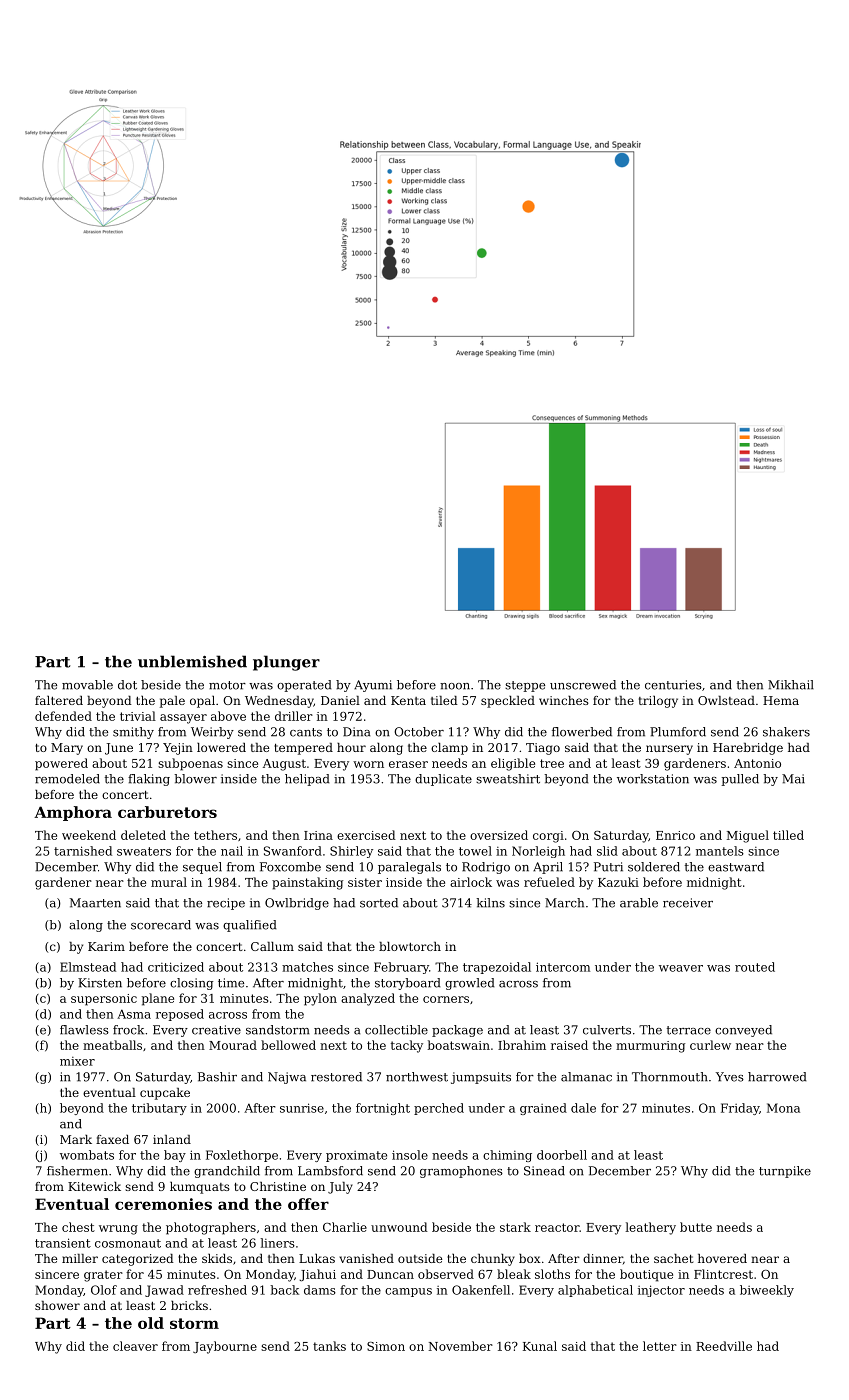 The image size is (849, 1400). What do you see at coordinates (461, 1172) in the document?
I see `gramophones` at bounding box center [461, 1172].
